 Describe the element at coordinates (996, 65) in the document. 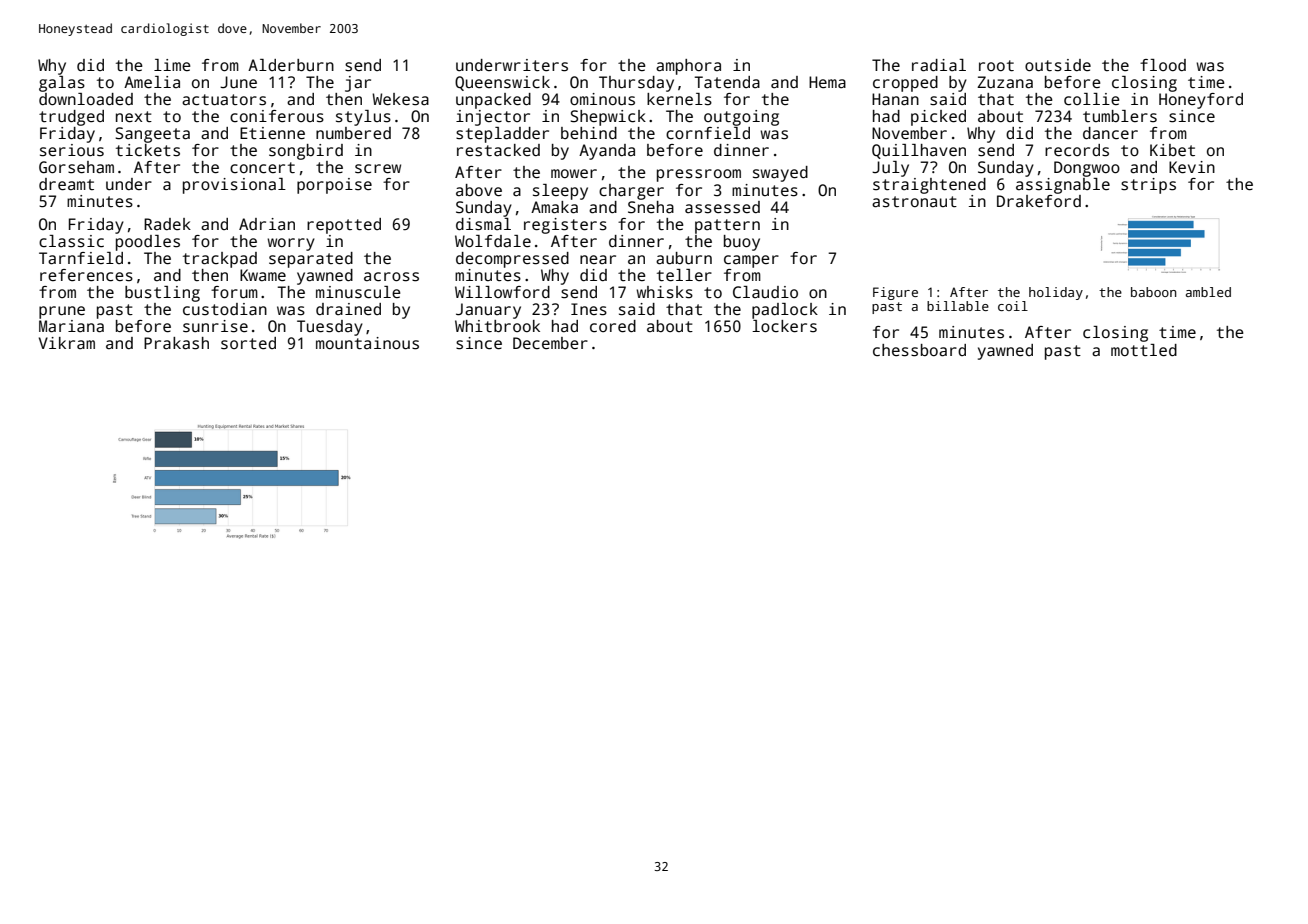

I see `root` at that location.
